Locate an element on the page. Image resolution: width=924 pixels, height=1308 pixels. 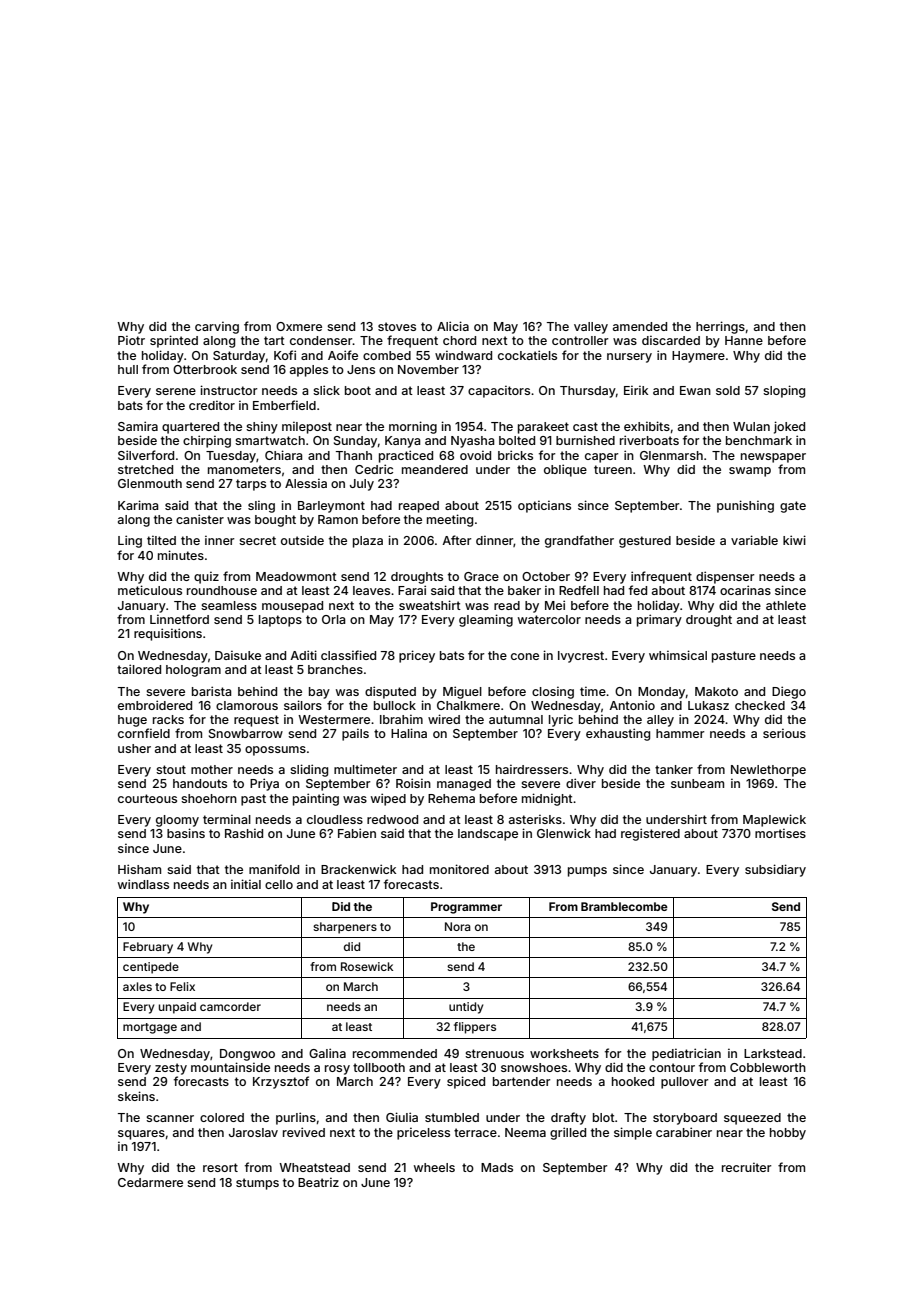
carving is located at coordinates (217, 327).
